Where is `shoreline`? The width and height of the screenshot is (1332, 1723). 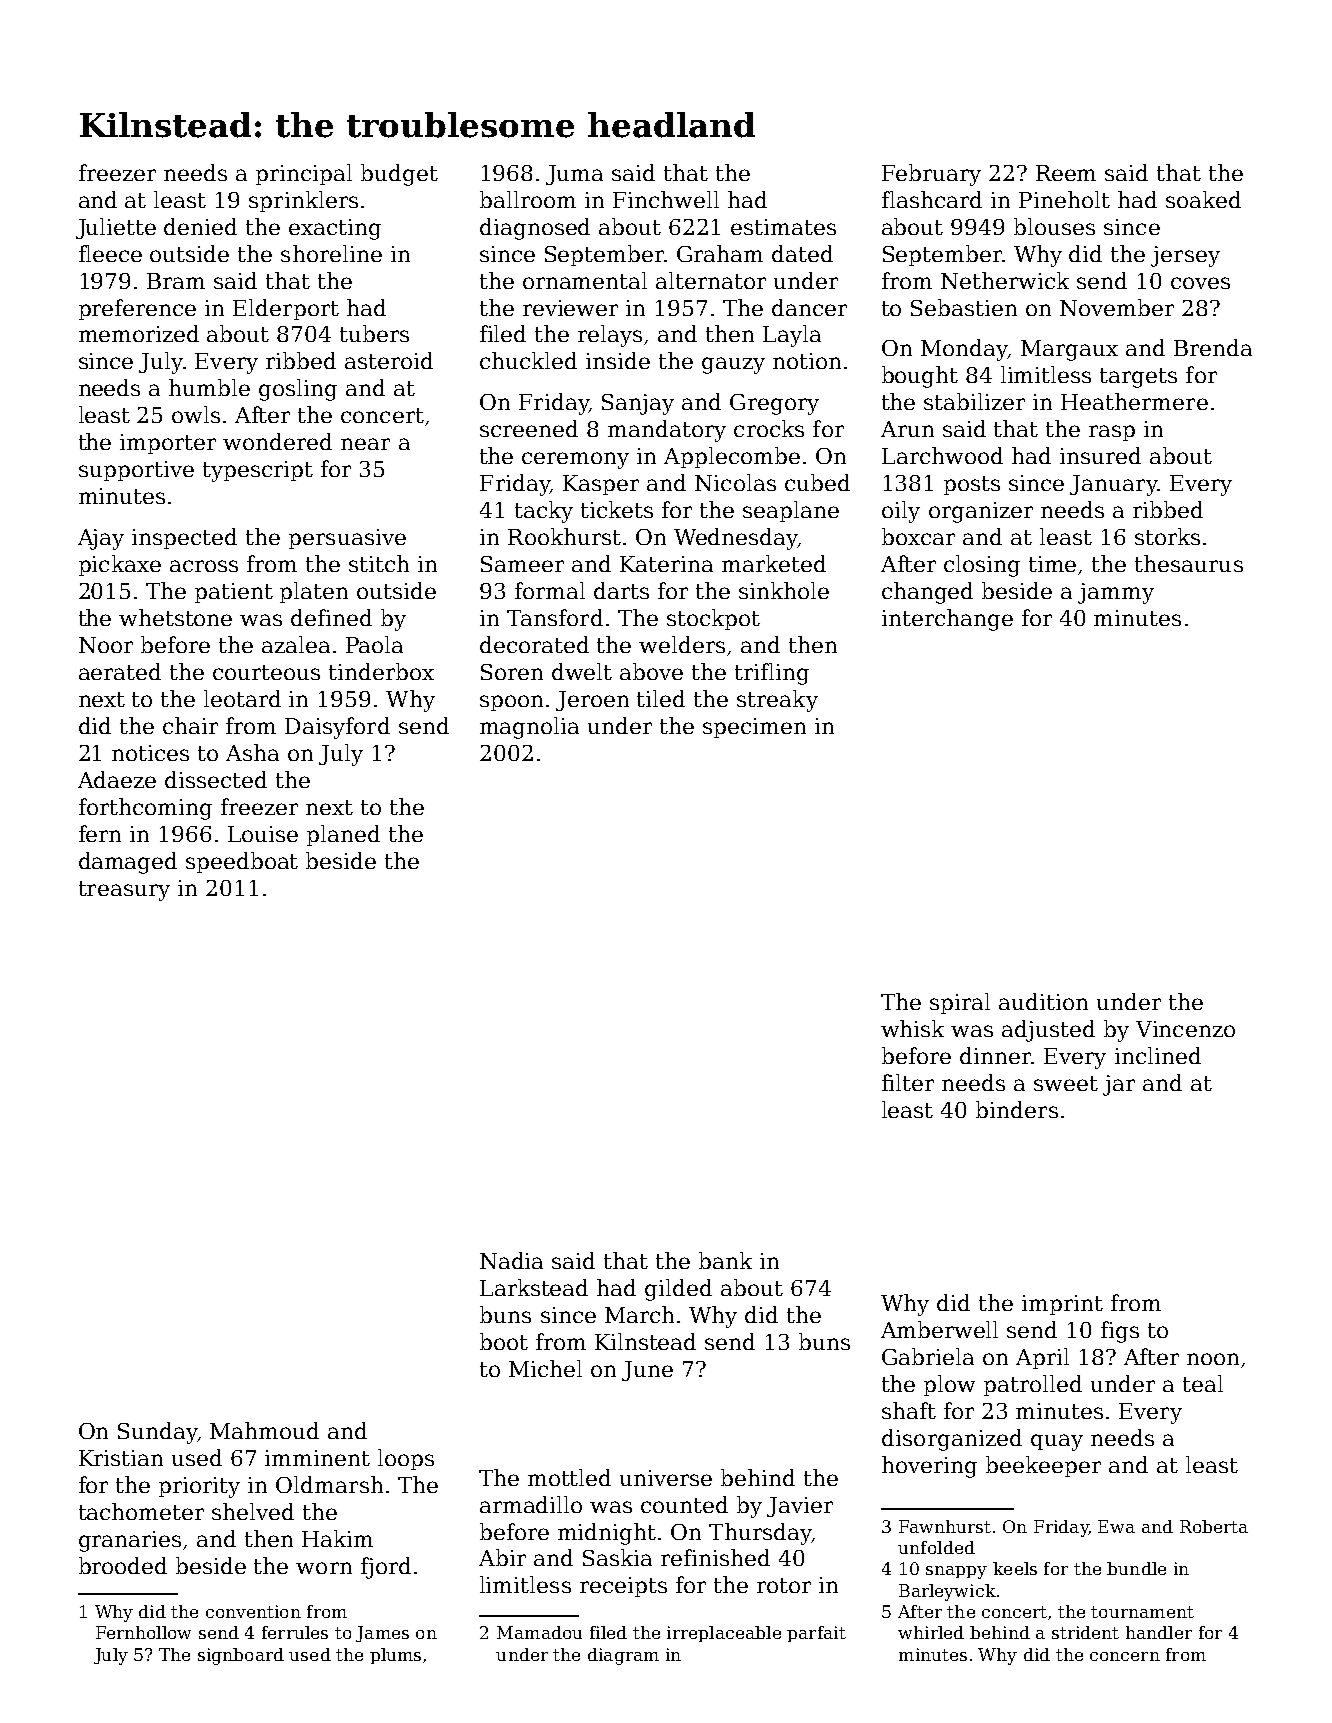
shoreline is located at coordinates (331, 253).
